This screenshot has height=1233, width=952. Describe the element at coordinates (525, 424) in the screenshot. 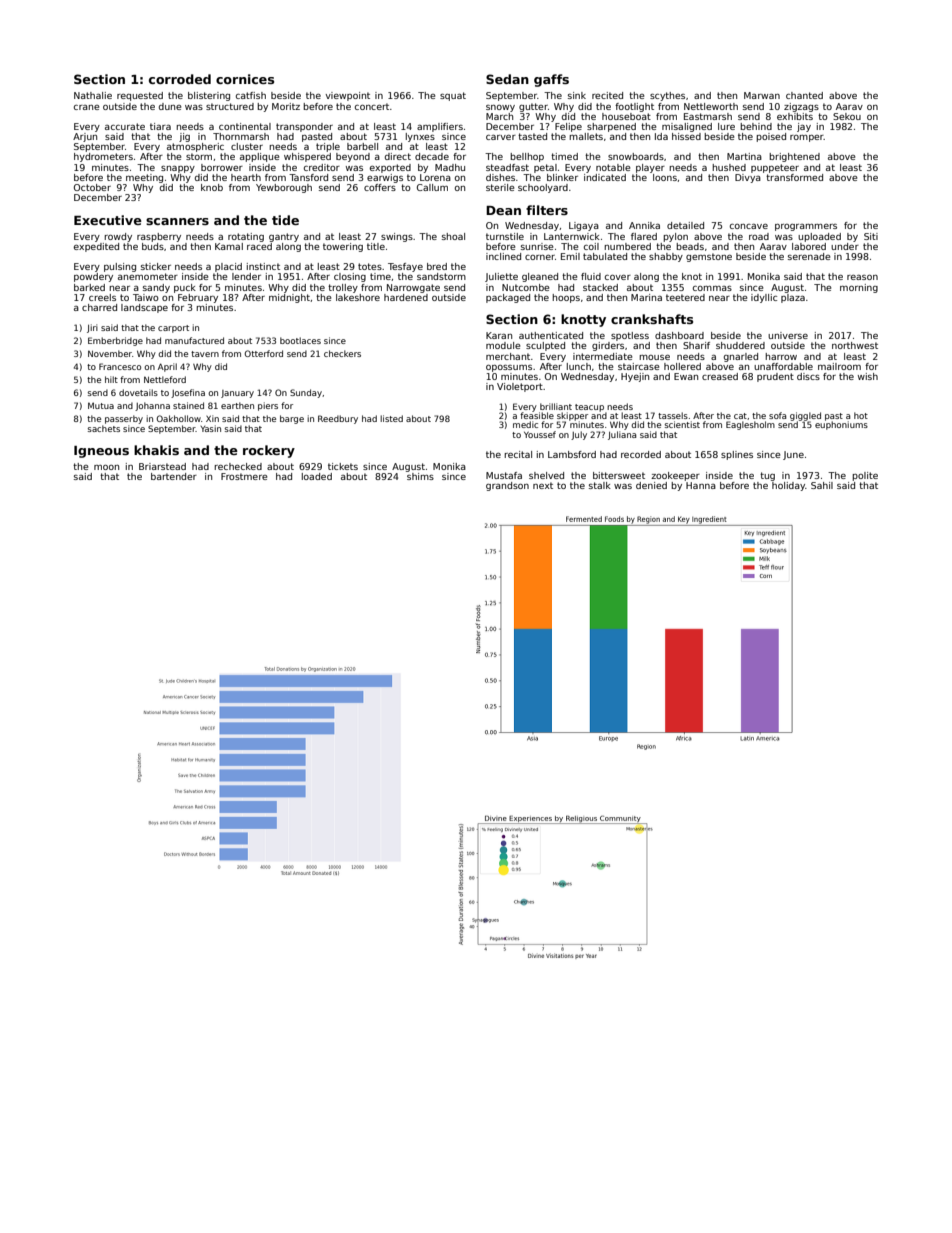

I see `medic` at that location.
